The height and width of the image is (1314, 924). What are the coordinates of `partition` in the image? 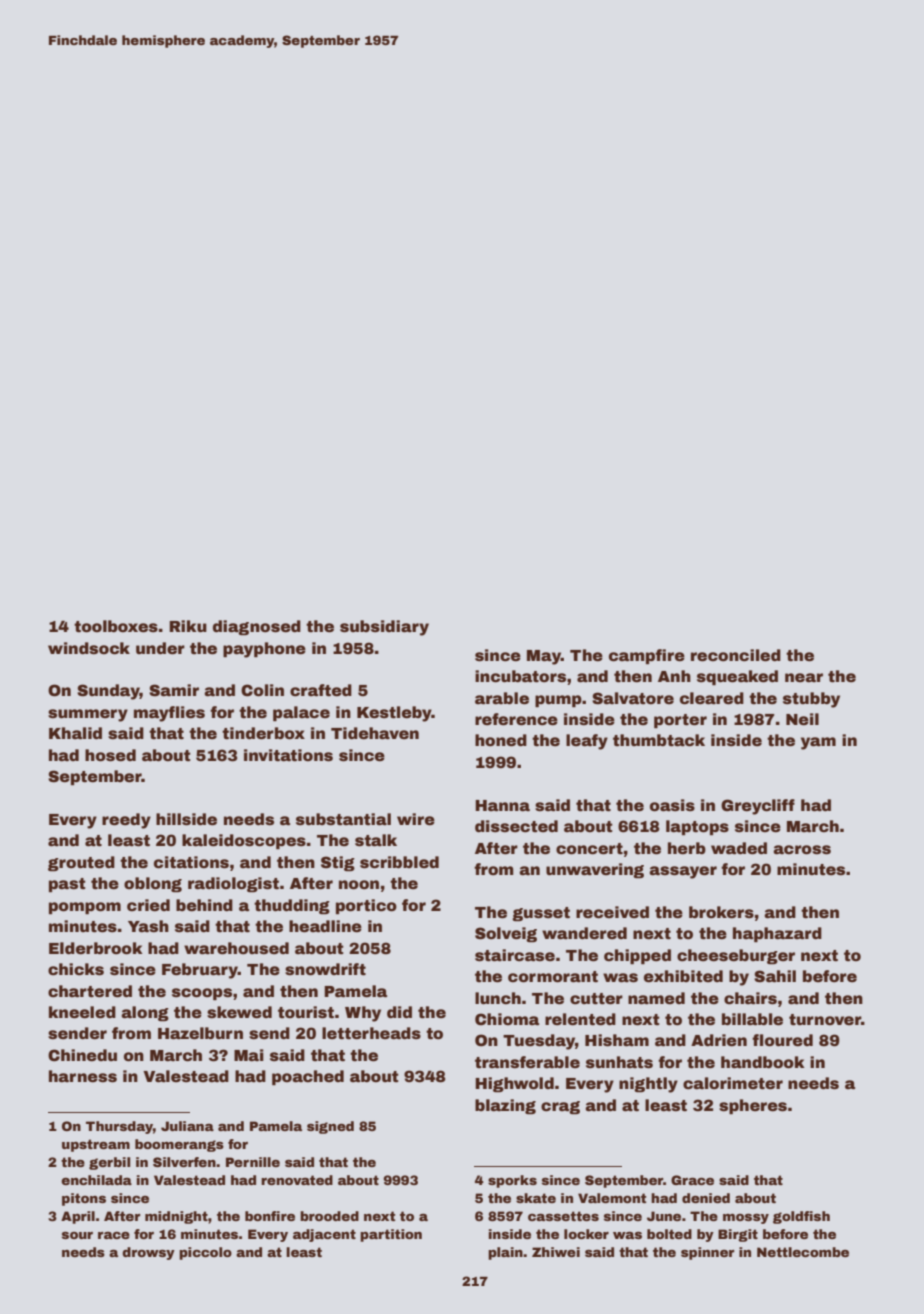 It's located at (391, 1235).
